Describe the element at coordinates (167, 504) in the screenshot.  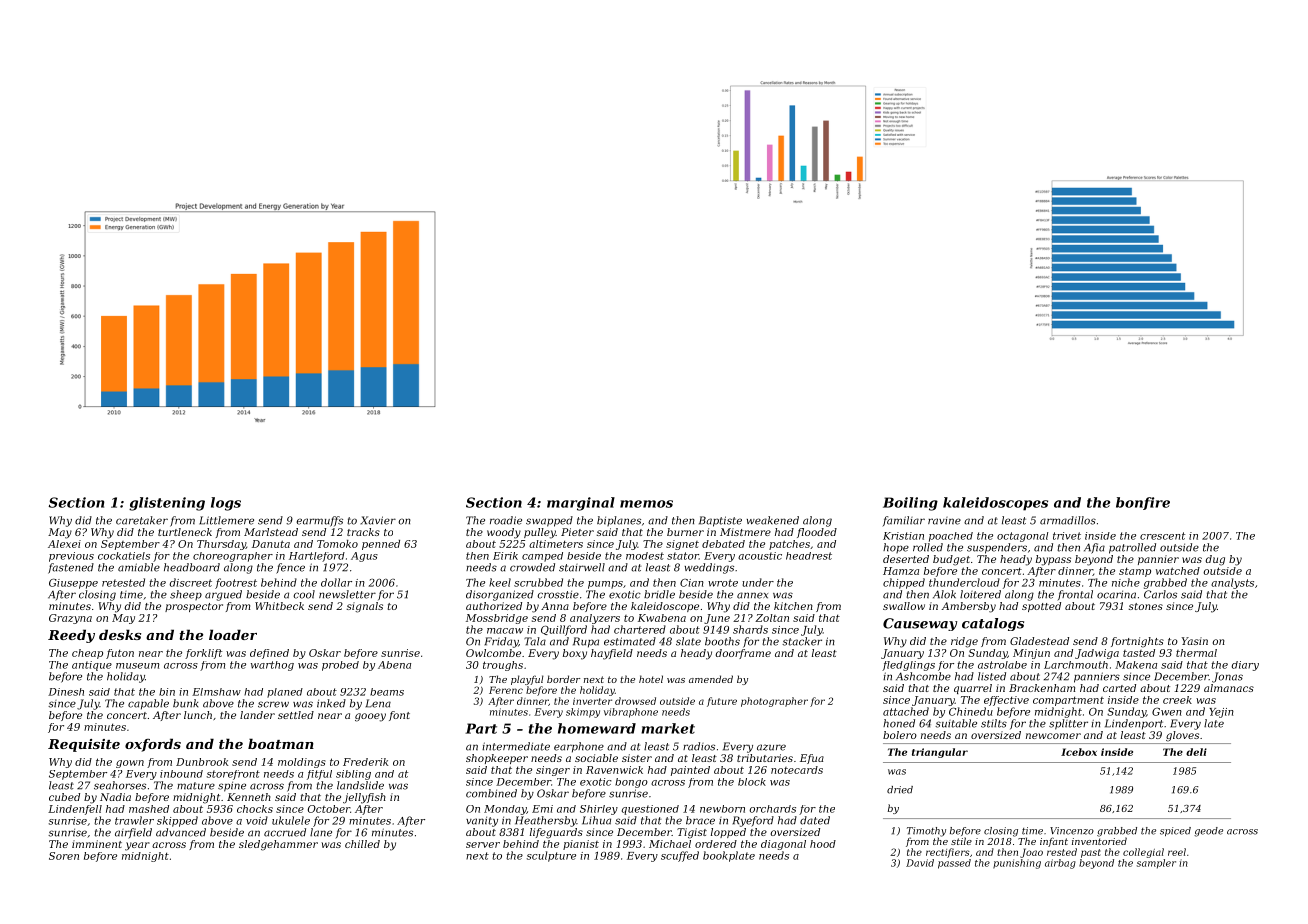
I see `glistening` at that location.
